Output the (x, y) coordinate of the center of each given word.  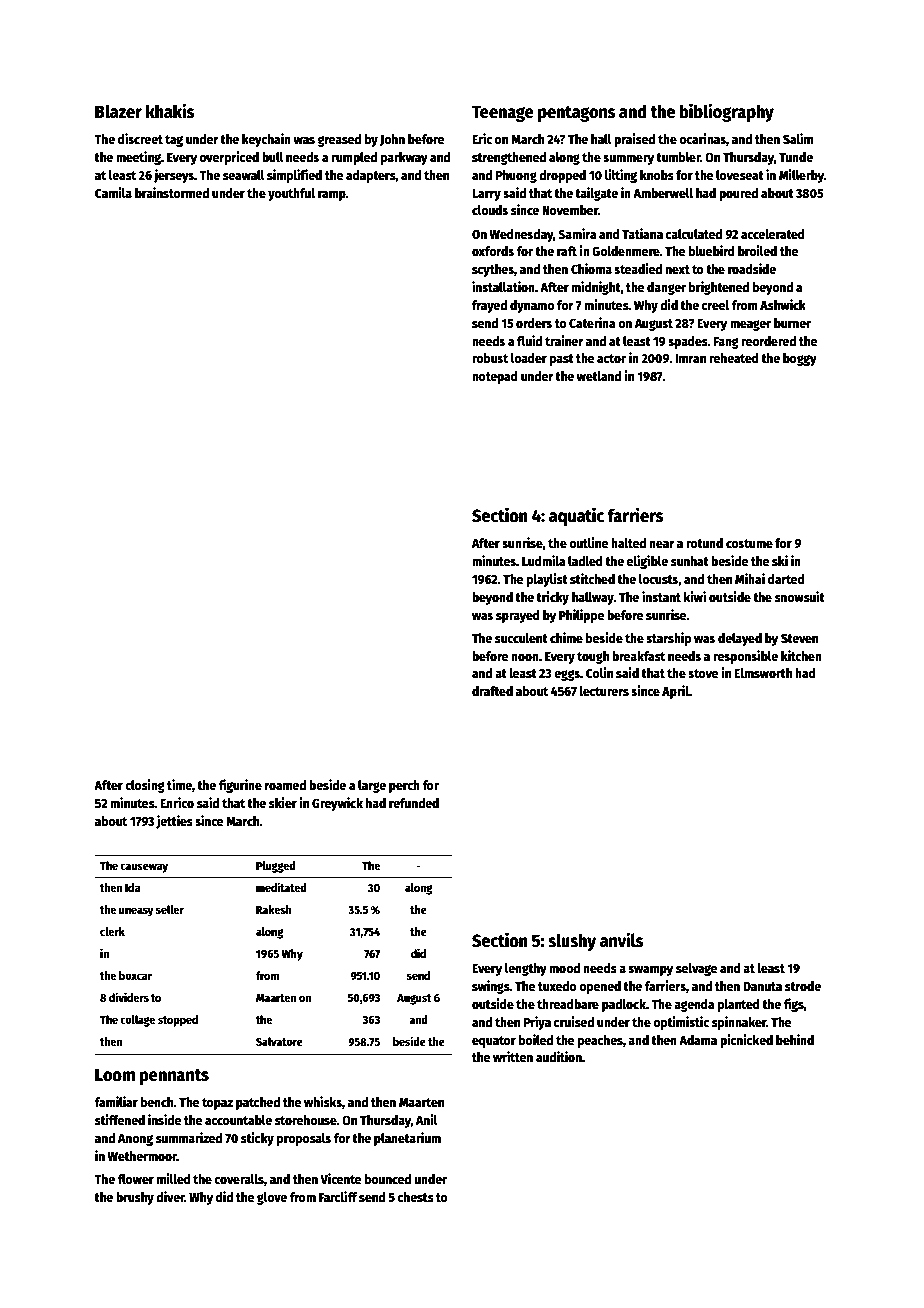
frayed (489, 306)
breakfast (638, 656)
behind (795, 1039)
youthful (291, 194)
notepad (495, 377)
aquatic (576, 516)
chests (416, 1197)
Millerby (801, 176)
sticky (257, 1139)
